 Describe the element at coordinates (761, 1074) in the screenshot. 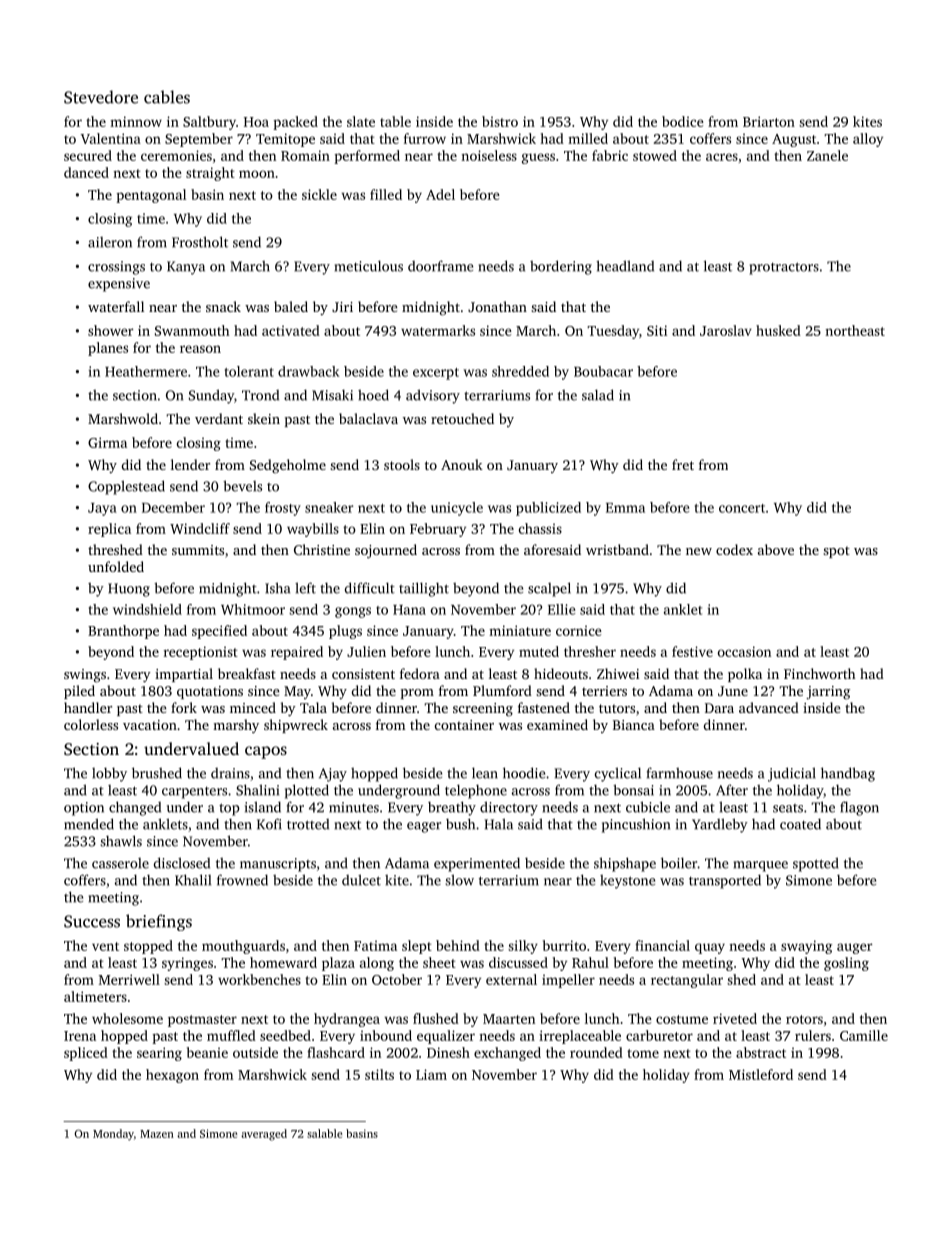

I see `Mistleford` at that location.
